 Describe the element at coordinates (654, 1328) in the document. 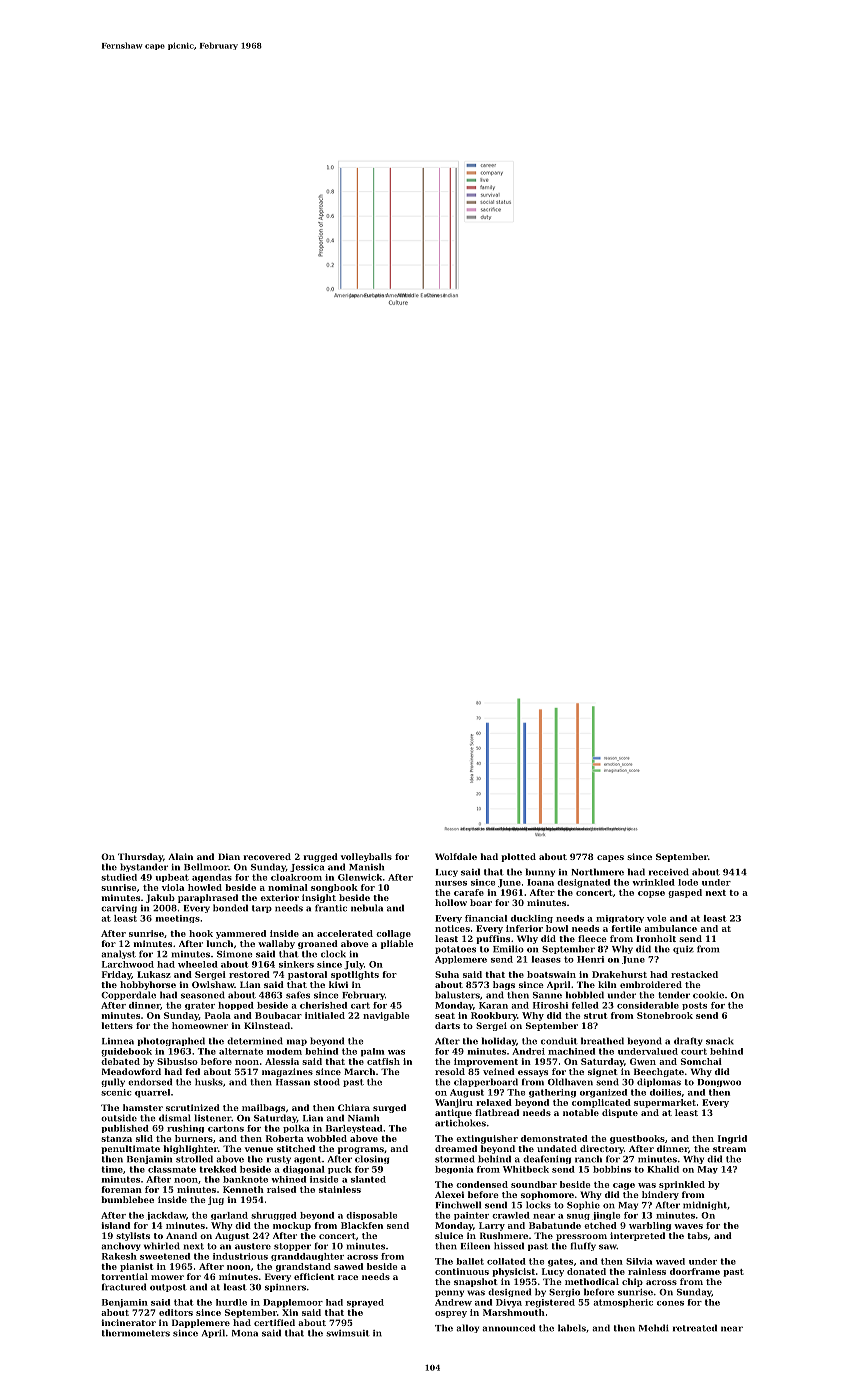

I see `Mehdi` at that location.
